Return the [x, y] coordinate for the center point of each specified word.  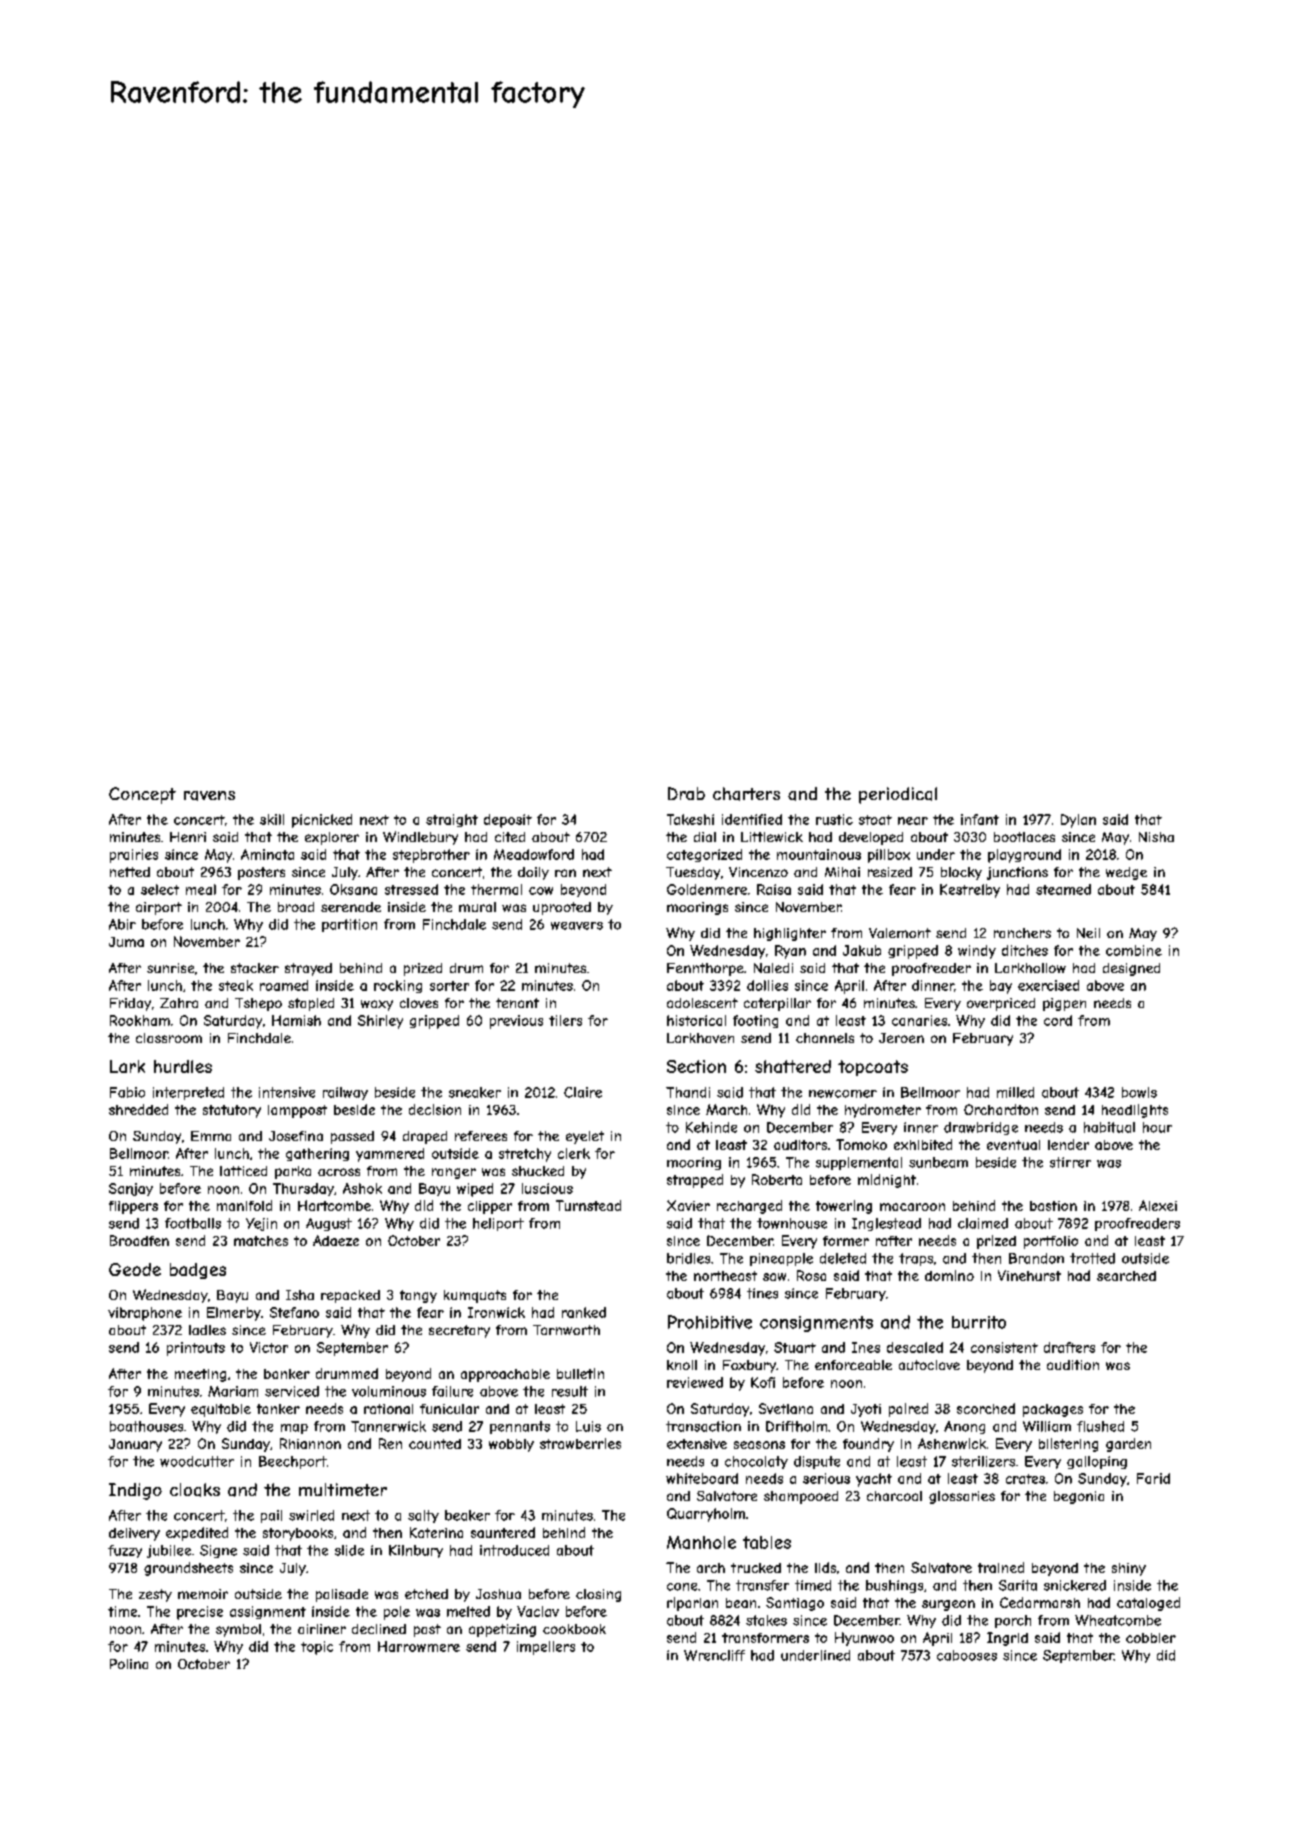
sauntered [503, 1532]
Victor [269, 1347]
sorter [449, 986]
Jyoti [866, 1410]
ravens [209, 796]
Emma [211, 1136]
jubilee [169, 1551]
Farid [1153, 1478]
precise [200, 1613]
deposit [508, 821]
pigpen [1064, 1004]
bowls [1139, 1092]
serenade [351, 907]
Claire [583, 1092]
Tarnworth [566, 1330]
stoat [875, 820]
